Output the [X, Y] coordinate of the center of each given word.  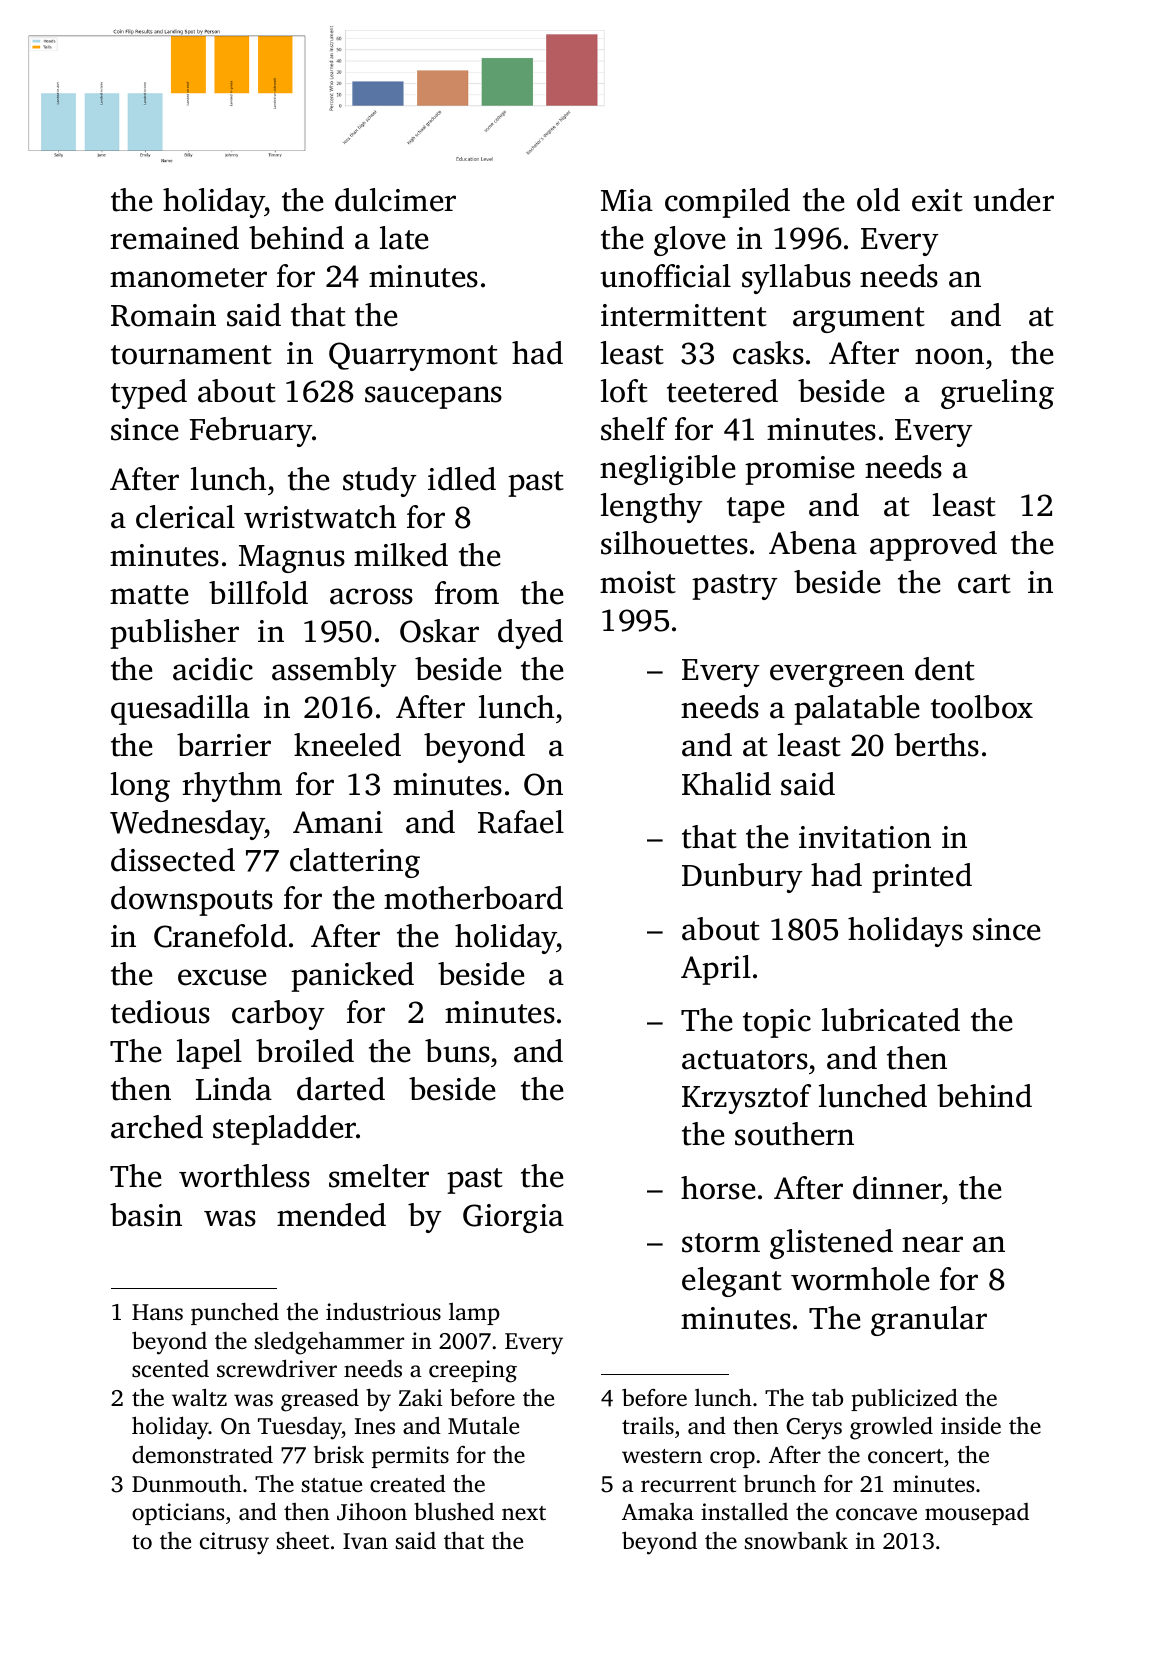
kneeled [347, 745]
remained [174, 238]
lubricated [891, 1020]
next [524, 1513]
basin [146, 1215]
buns [457, 1051]
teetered [722, 391]
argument [859, 320]
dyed [530, 634]
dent [945, 669]
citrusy [234, 1543]
